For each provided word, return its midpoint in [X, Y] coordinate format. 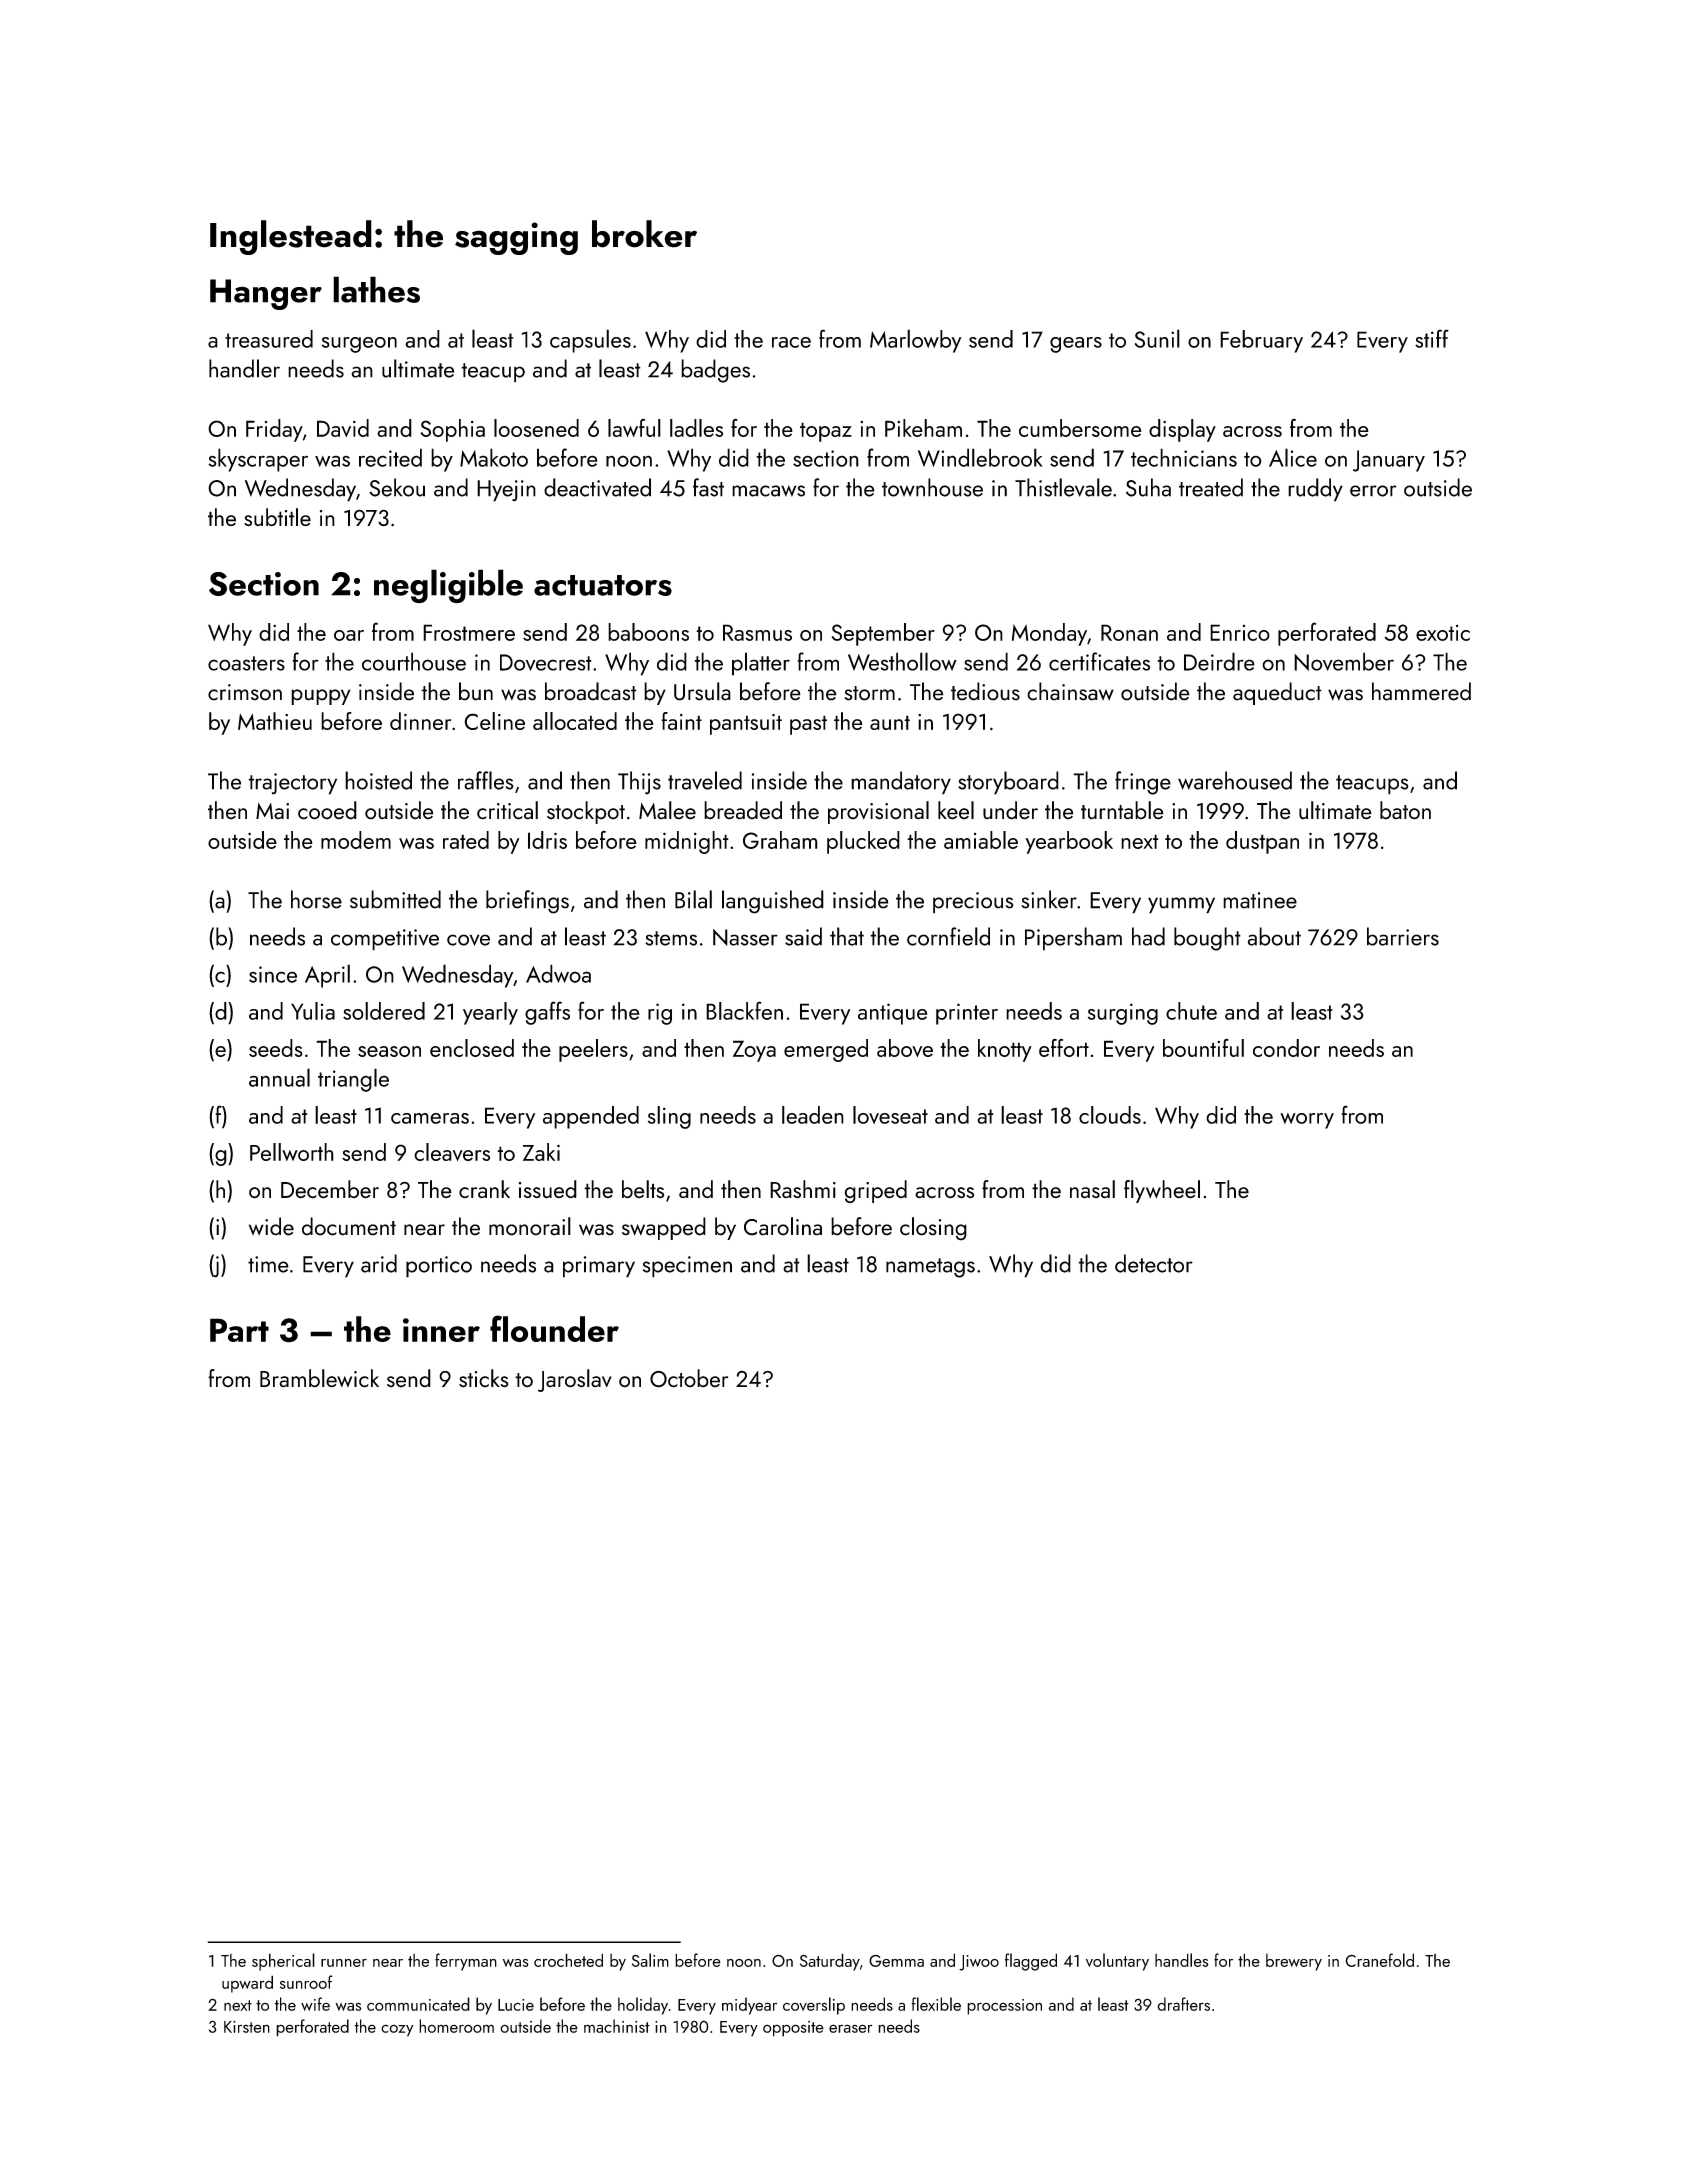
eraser [851, 2028]
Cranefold [1379, 1960]
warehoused [1235, 780]
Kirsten [247, 2027]
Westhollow [902, 661]
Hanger [266, 294]
